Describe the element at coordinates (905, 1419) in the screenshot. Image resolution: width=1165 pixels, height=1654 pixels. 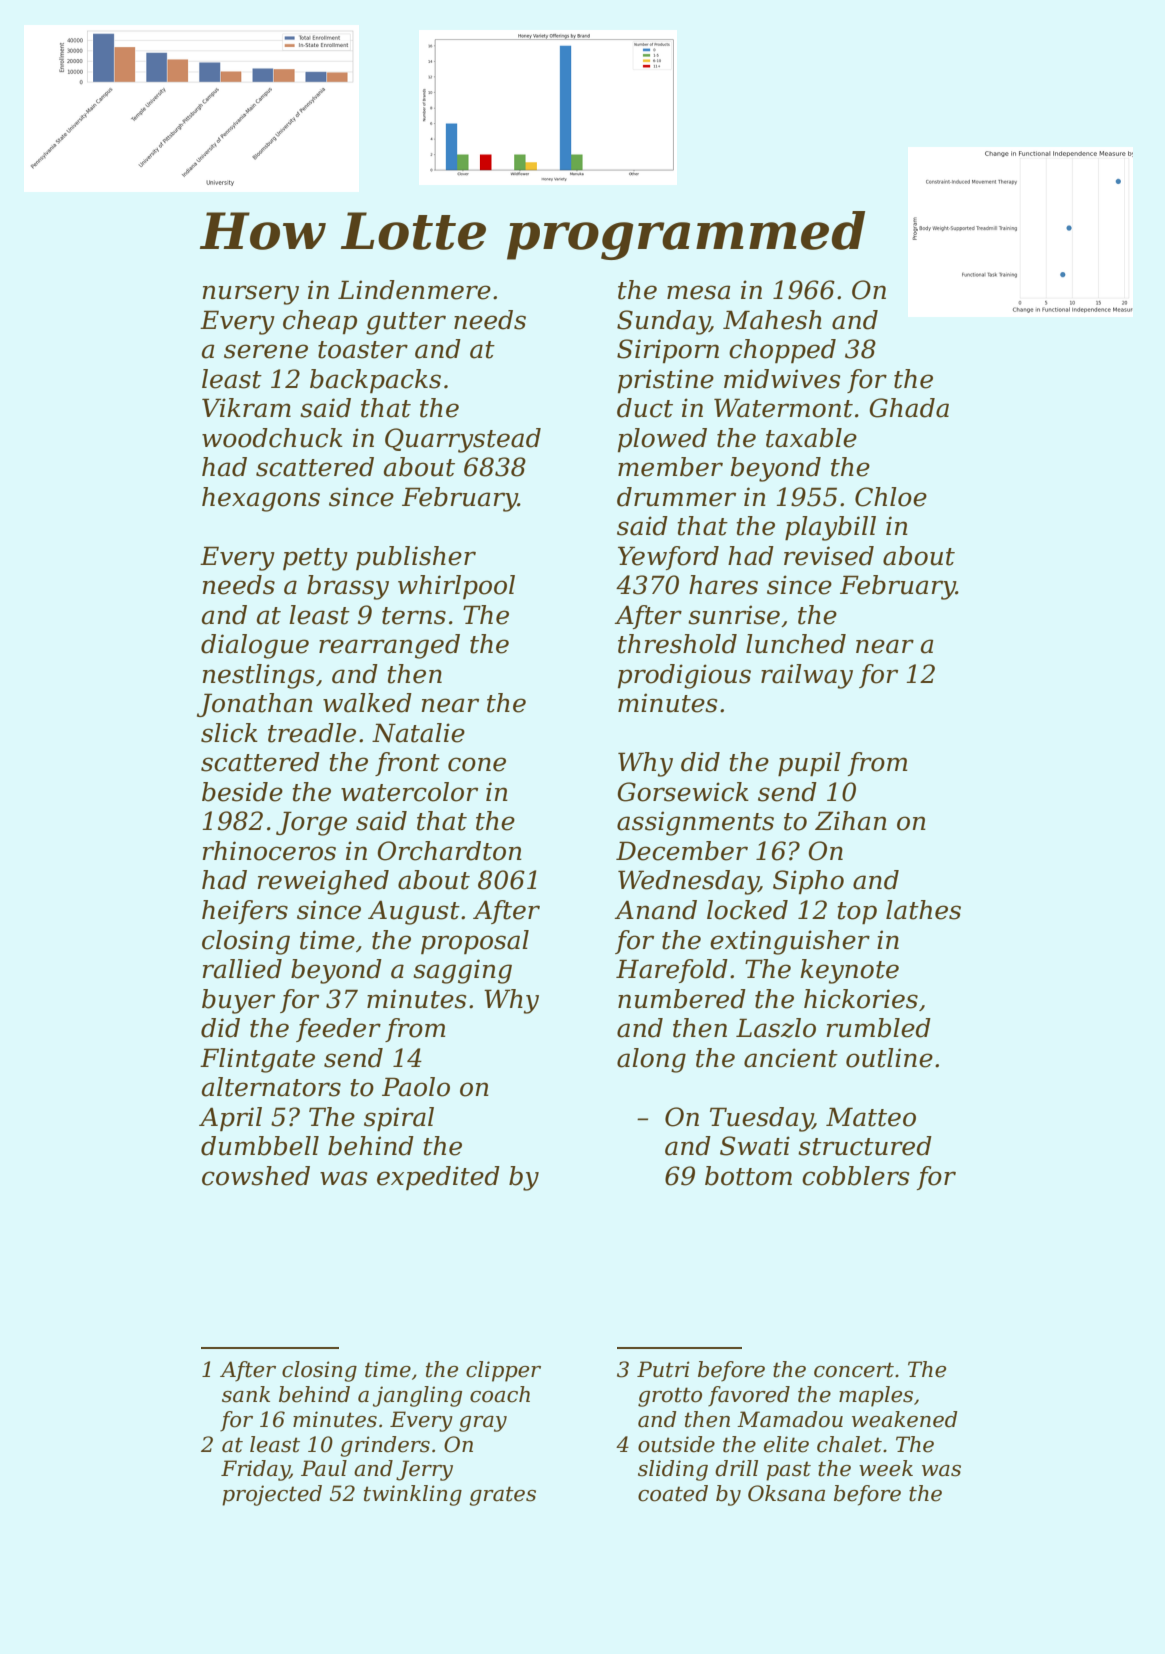
I see `weakened` at that location.
